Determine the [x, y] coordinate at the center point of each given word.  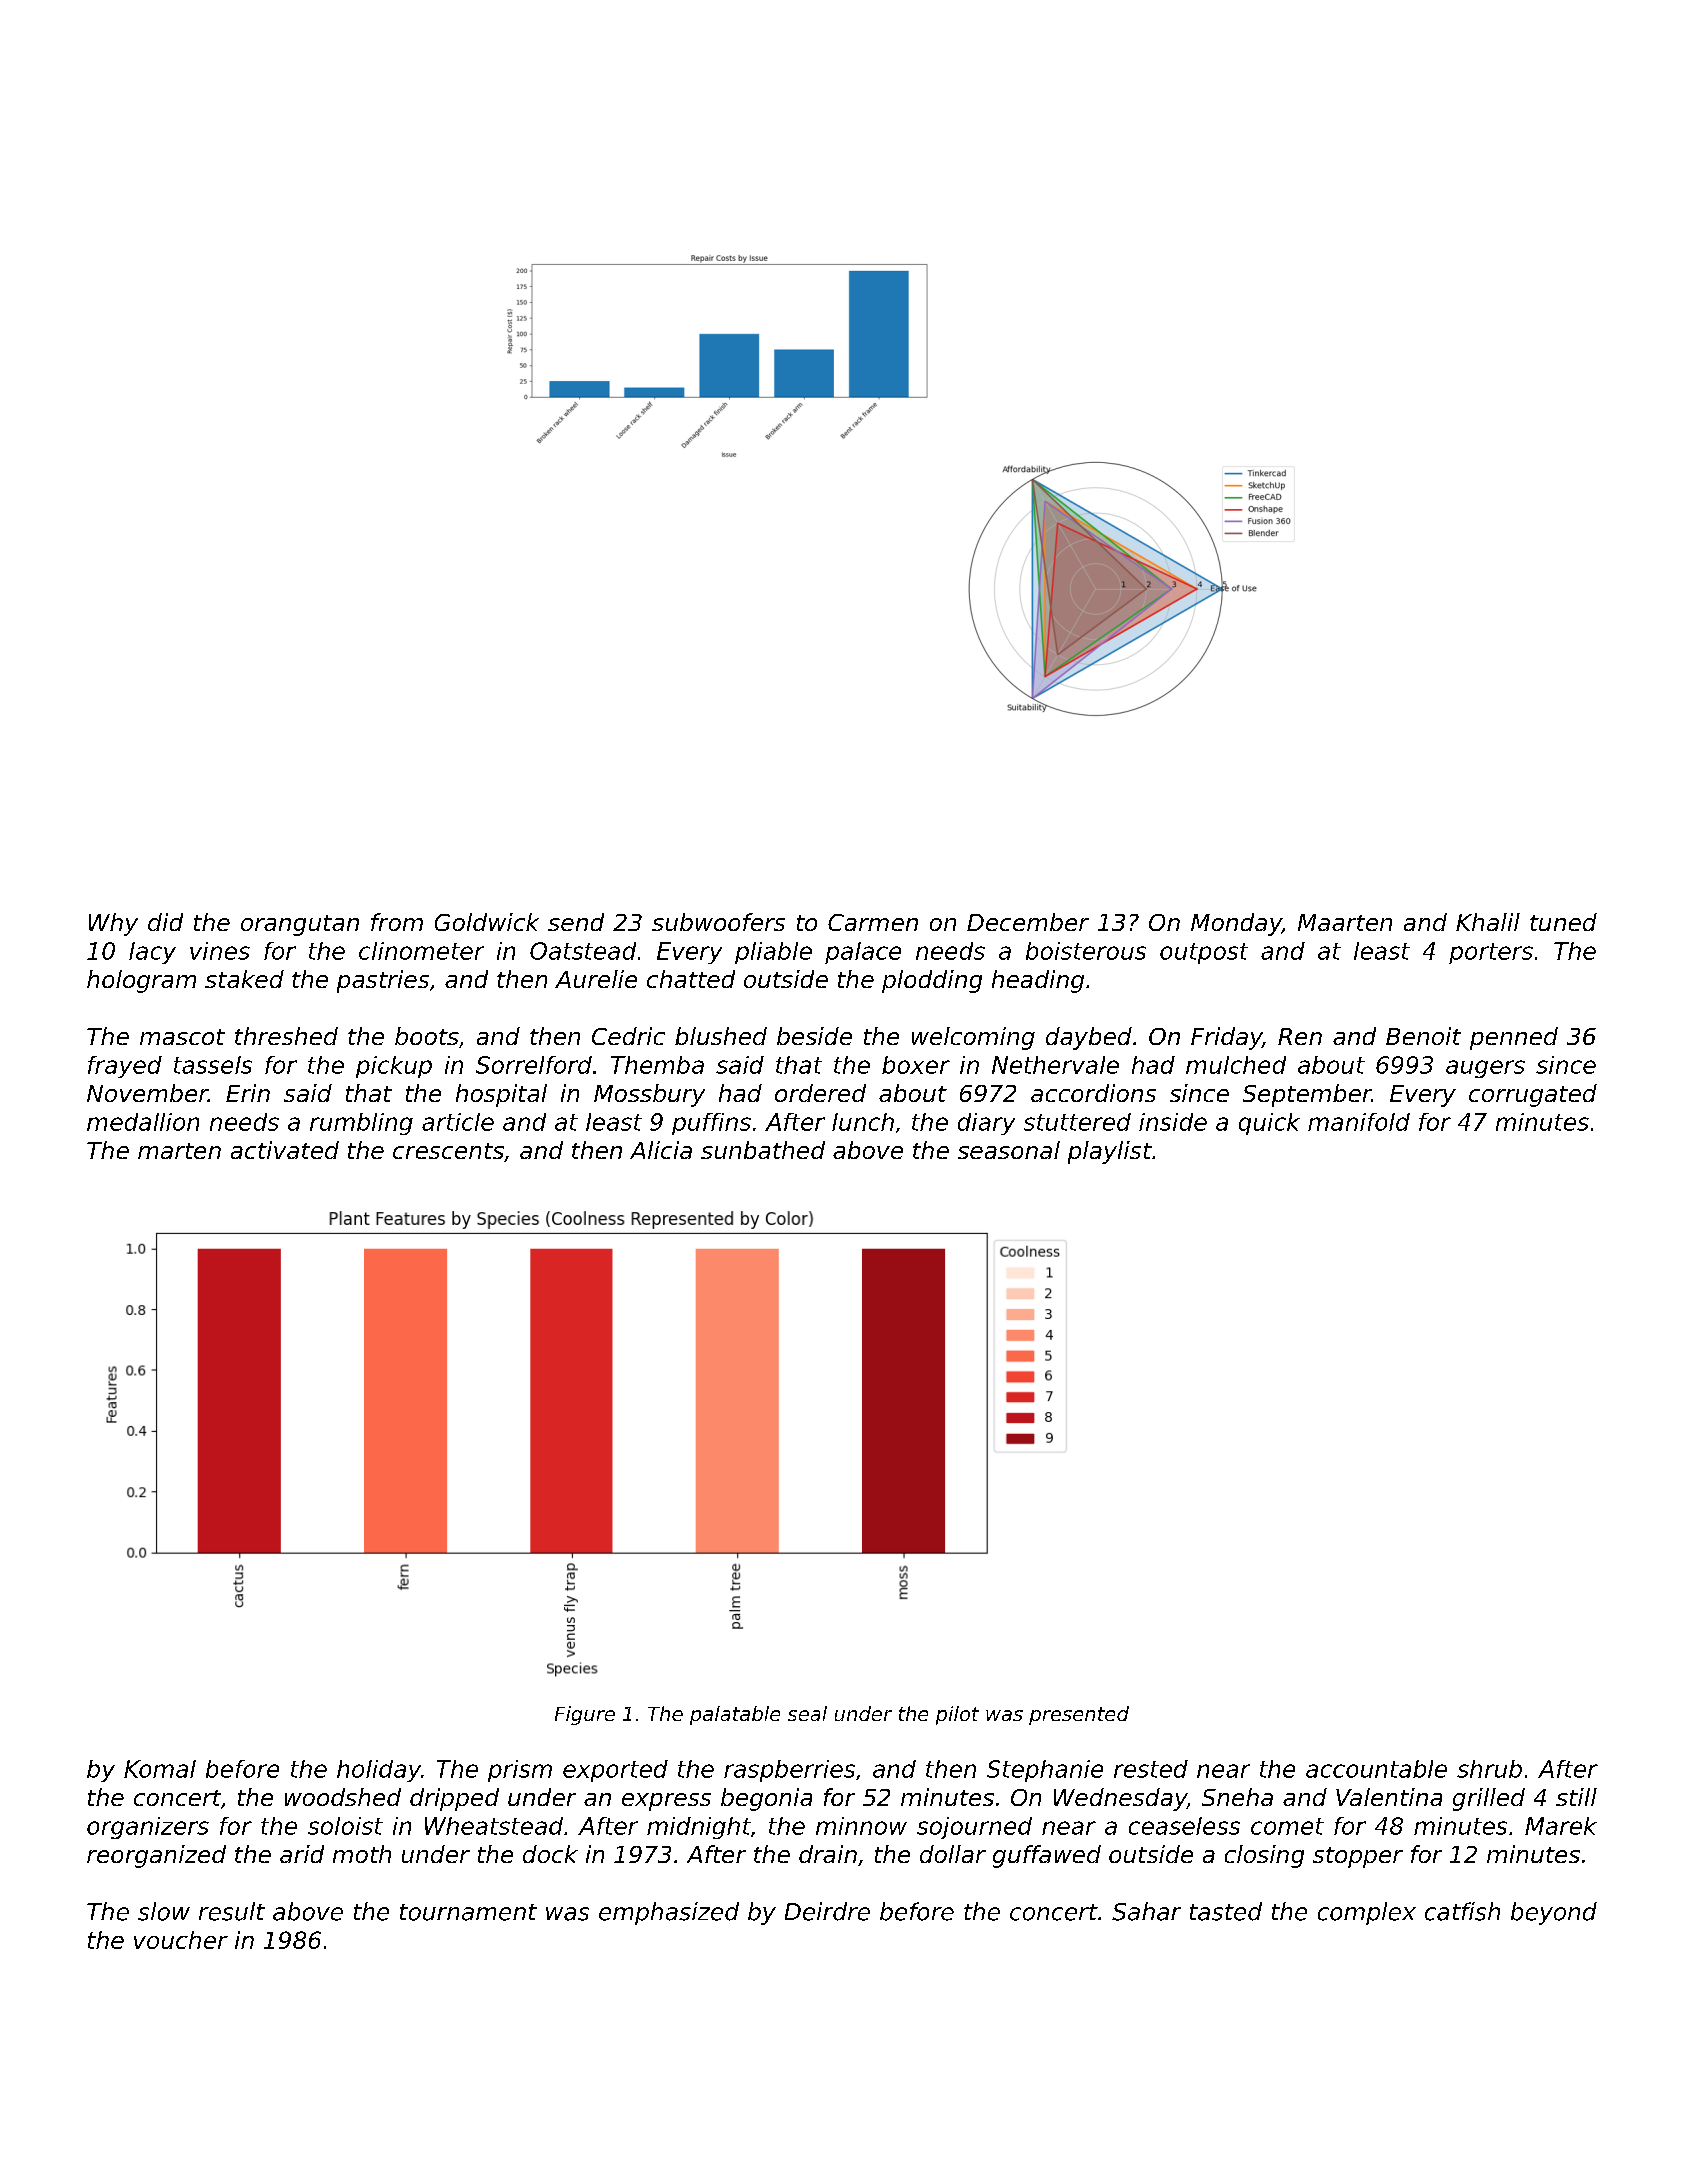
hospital [501, 1095]
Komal [160, 1769]
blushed [721, 1036]
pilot [957, 1715]
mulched [1236, 1065]
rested [1151, 1769]
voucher [181, 1940]
